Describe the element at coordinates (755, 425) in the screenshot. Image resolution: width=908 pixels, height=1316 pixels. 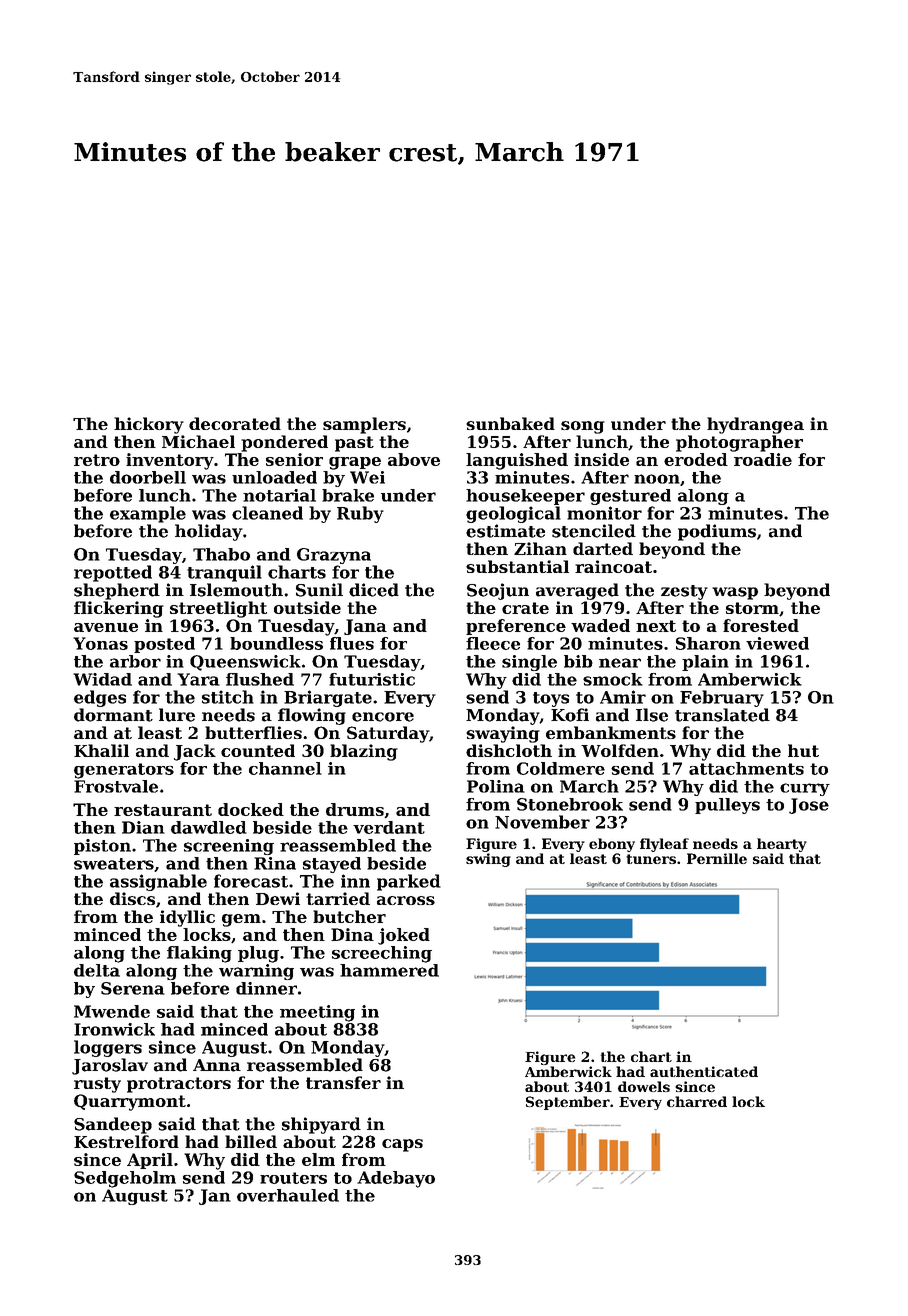
I see `hydrangea` at that location.
